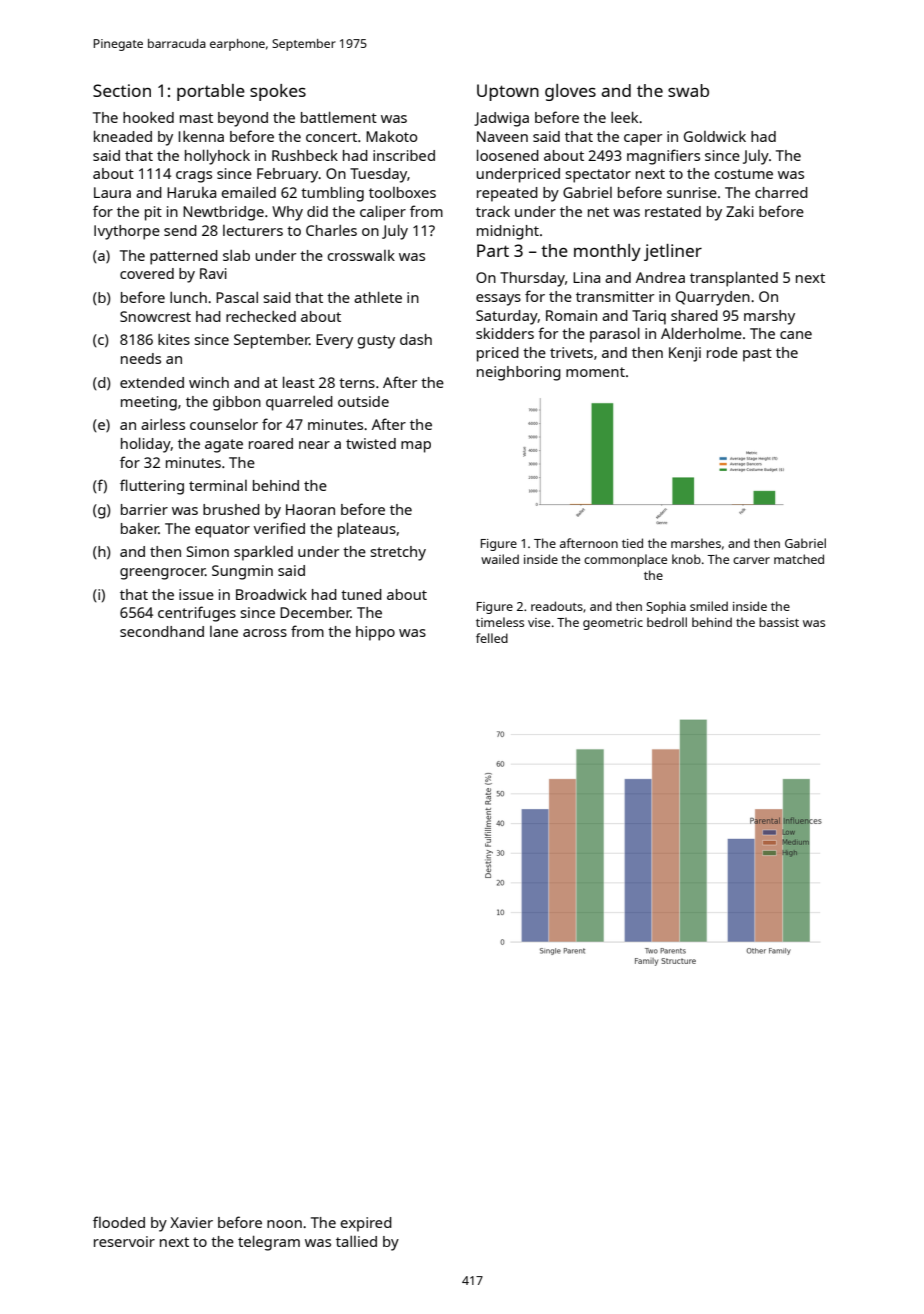 The image size is (924, 1314). What do you see at coordinates (493, 250) in the document?
I see `Part` at bounding box center [493, 250].
